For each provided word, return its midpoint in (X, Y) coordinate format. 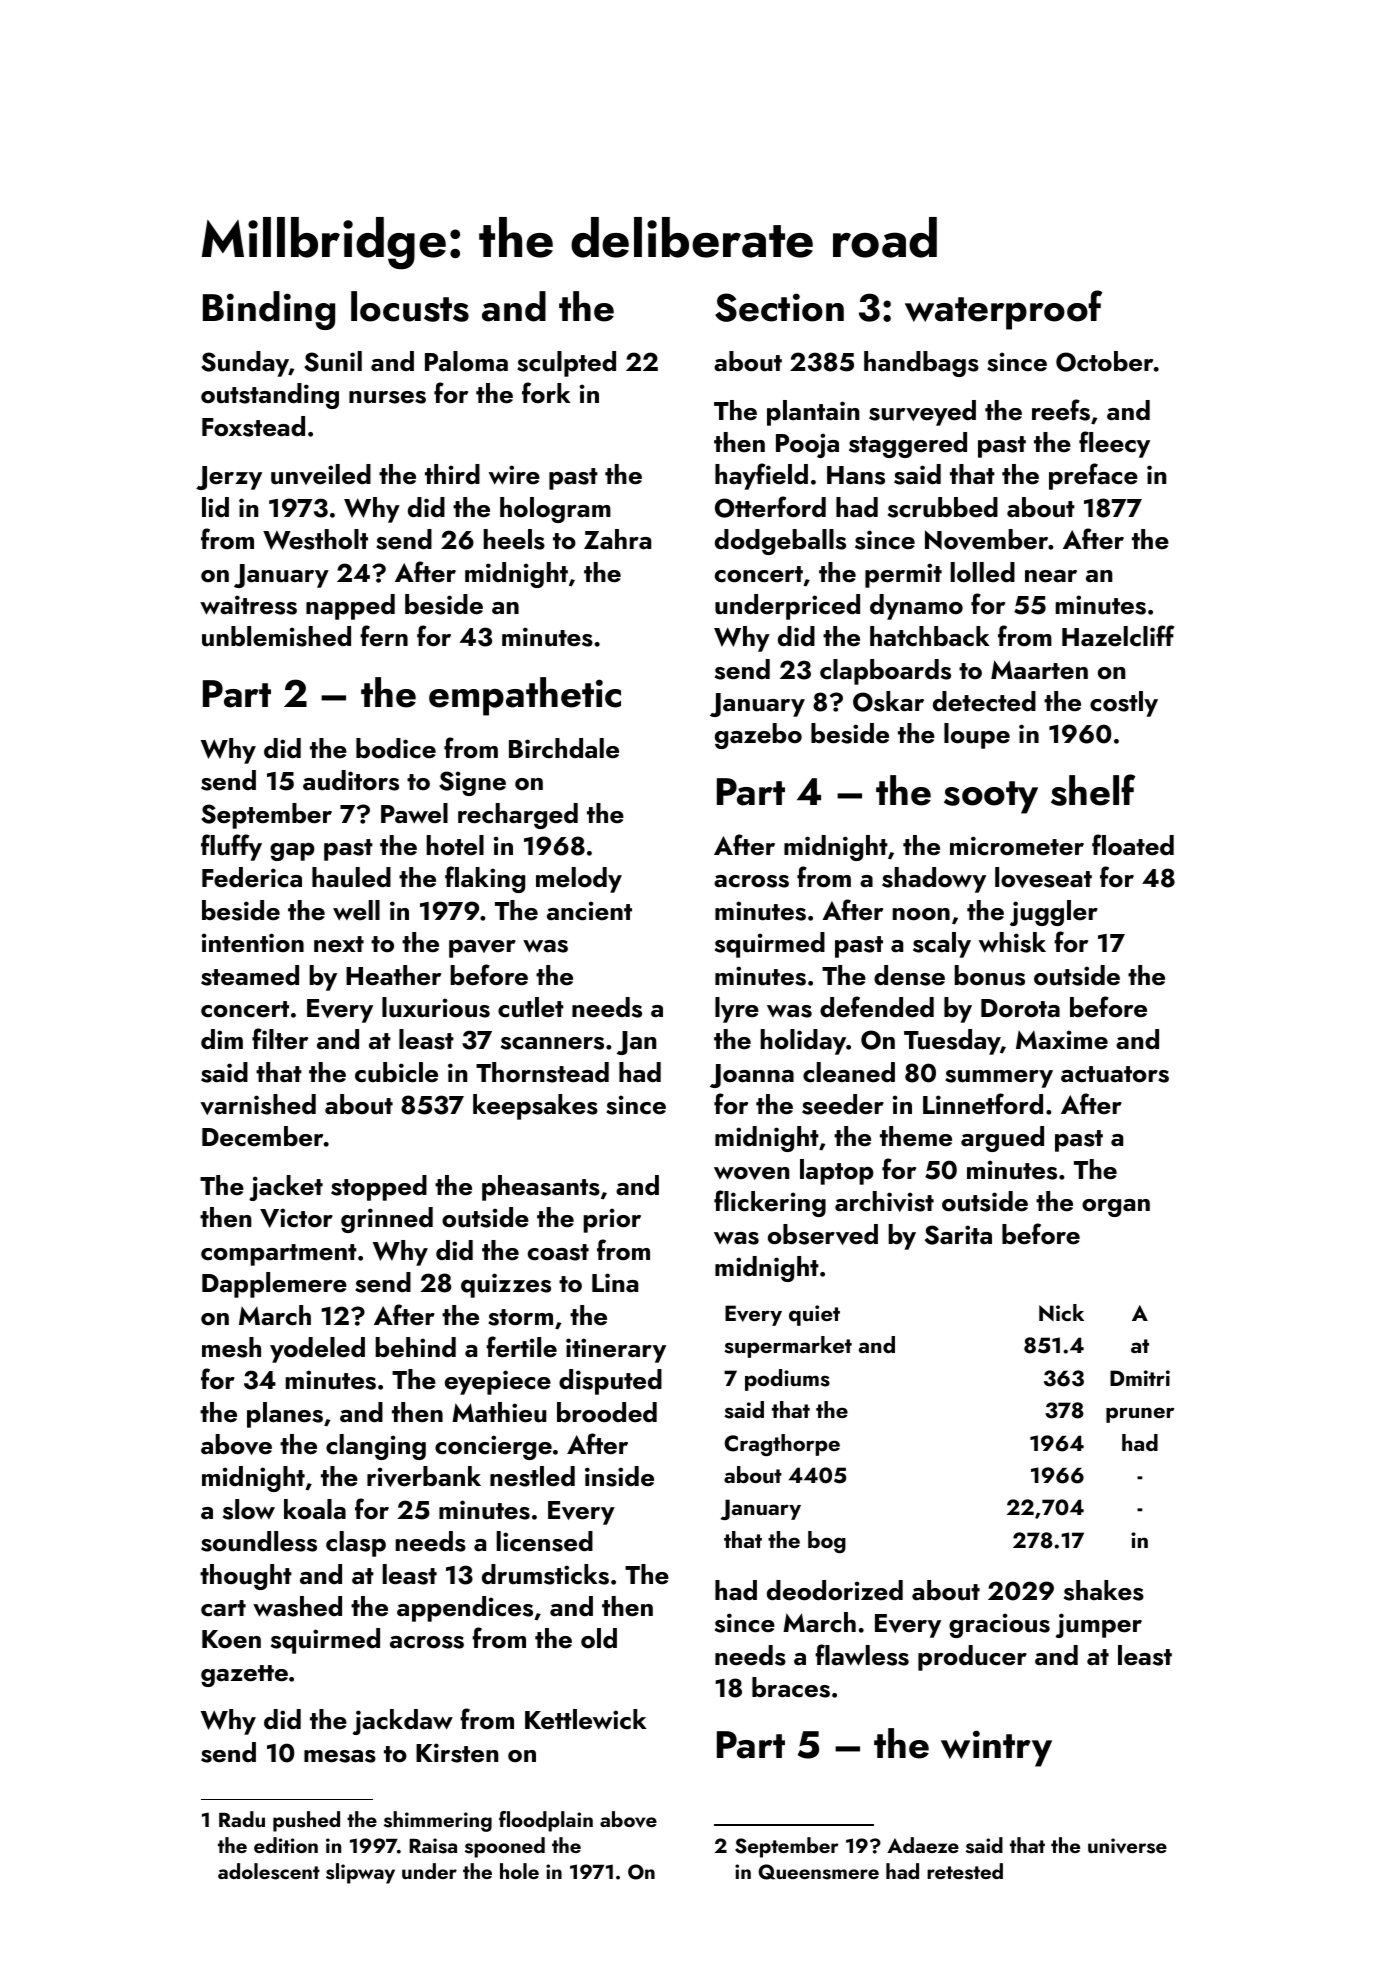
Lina (615, 1283)
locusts (410, 306)
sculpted (566, 364)
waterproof (1003, 310)
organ (1116, 1208)
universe (1127, 1846)
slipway (360, 1873)
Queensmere (818, 1872)
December (262, 1136)
